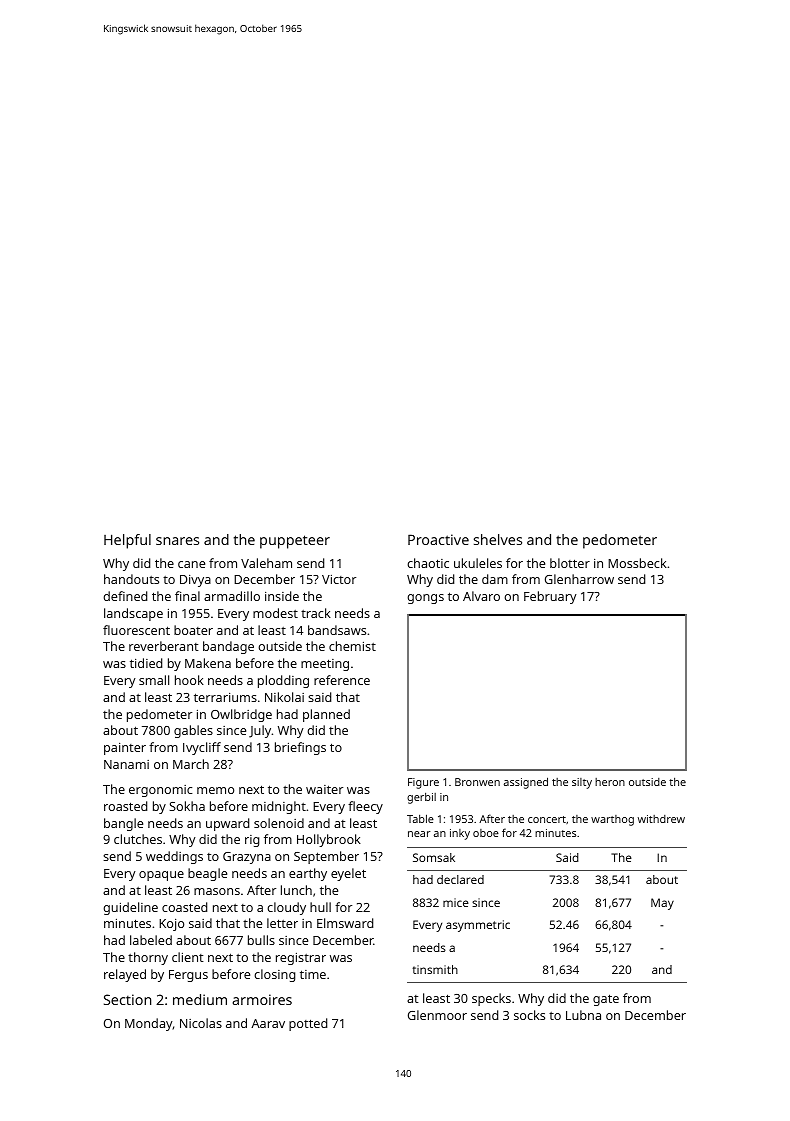 The width and height of the screenshot is (790, 1121). I want to click on Monday, so click(149, 1024).
